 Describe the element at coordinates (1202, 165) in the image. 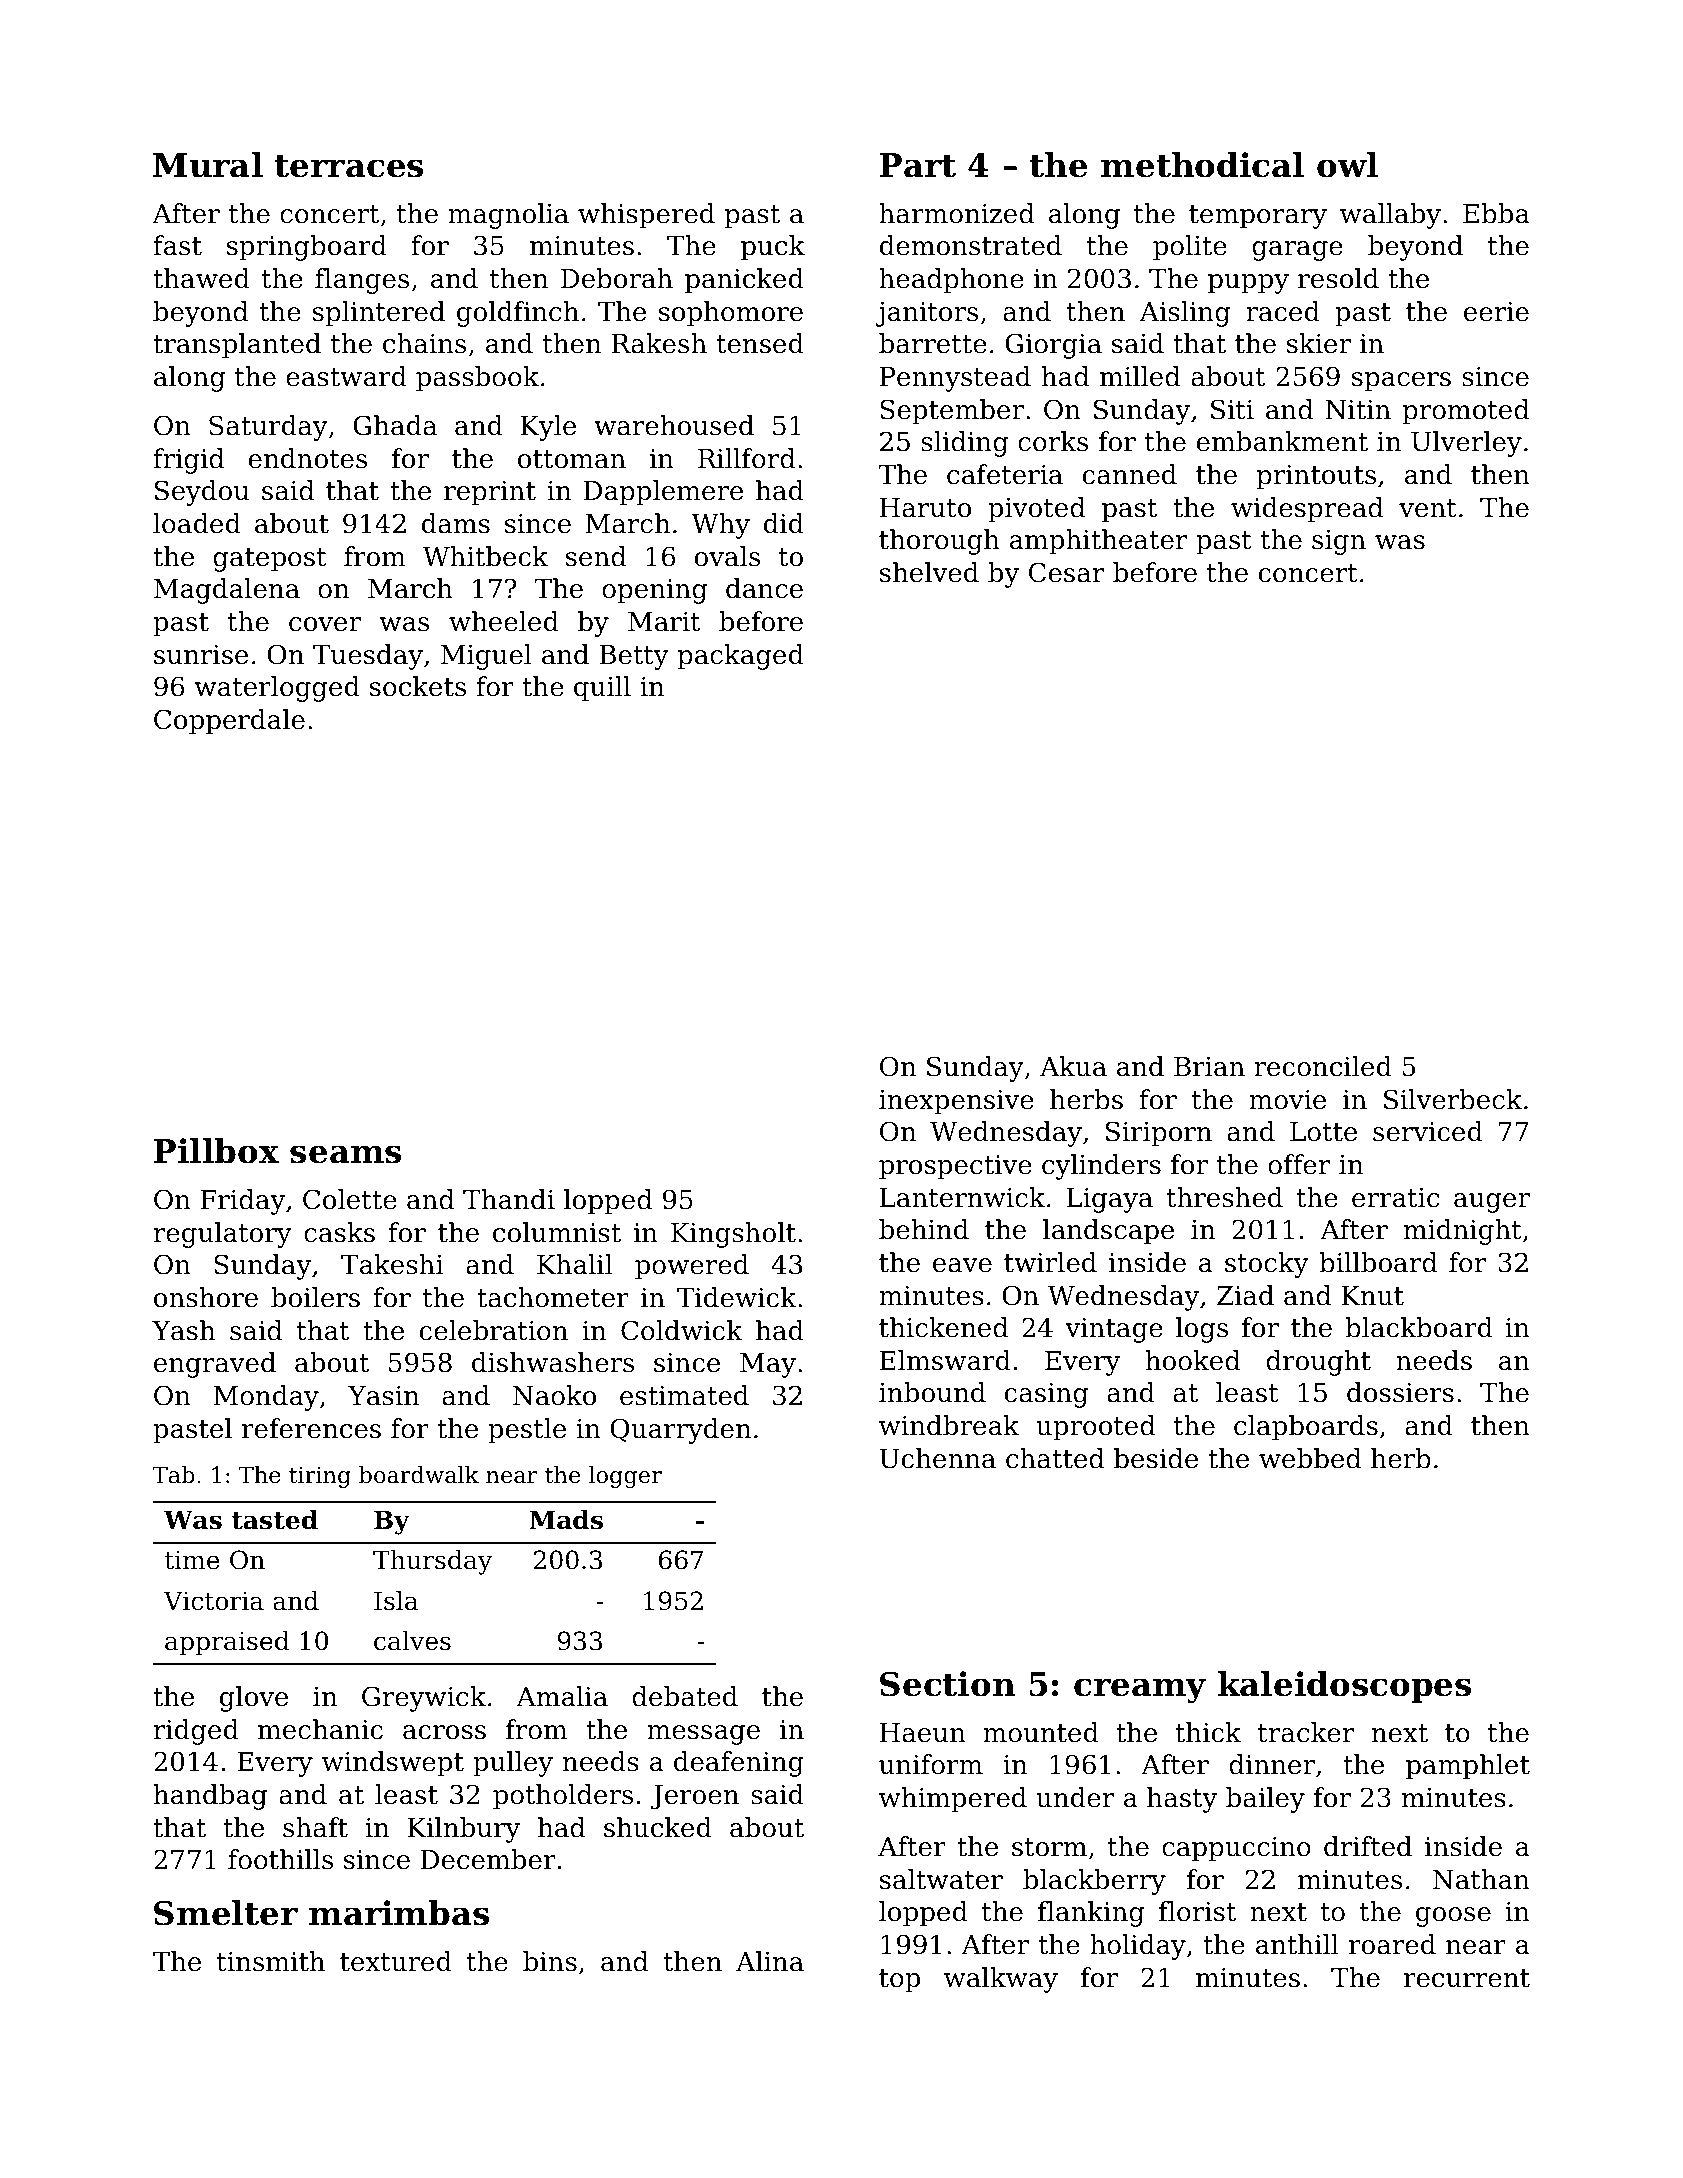

I see `methodical` at that location.
